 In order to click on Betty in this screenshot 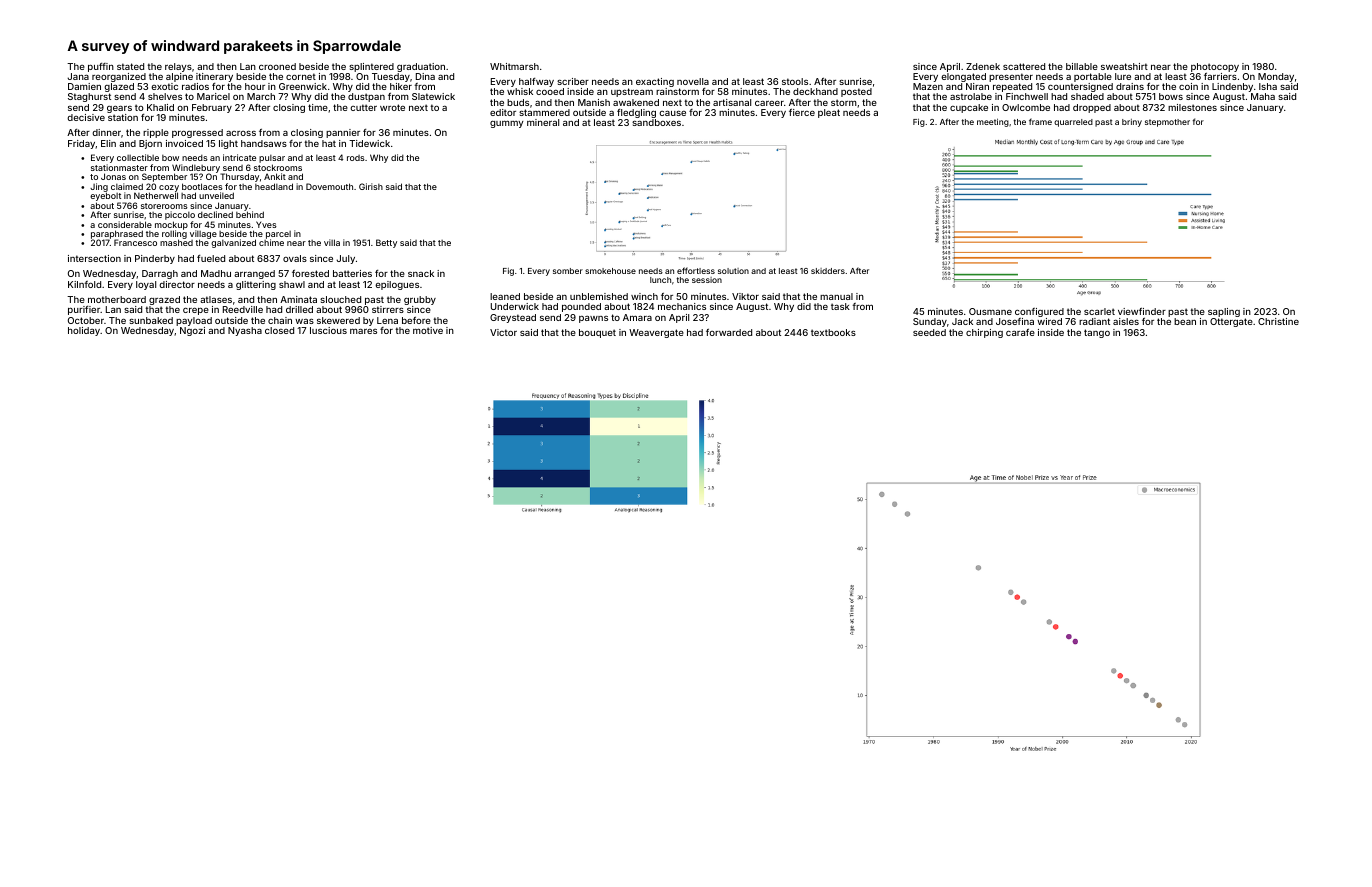, I will do `click(386, 243)`.
